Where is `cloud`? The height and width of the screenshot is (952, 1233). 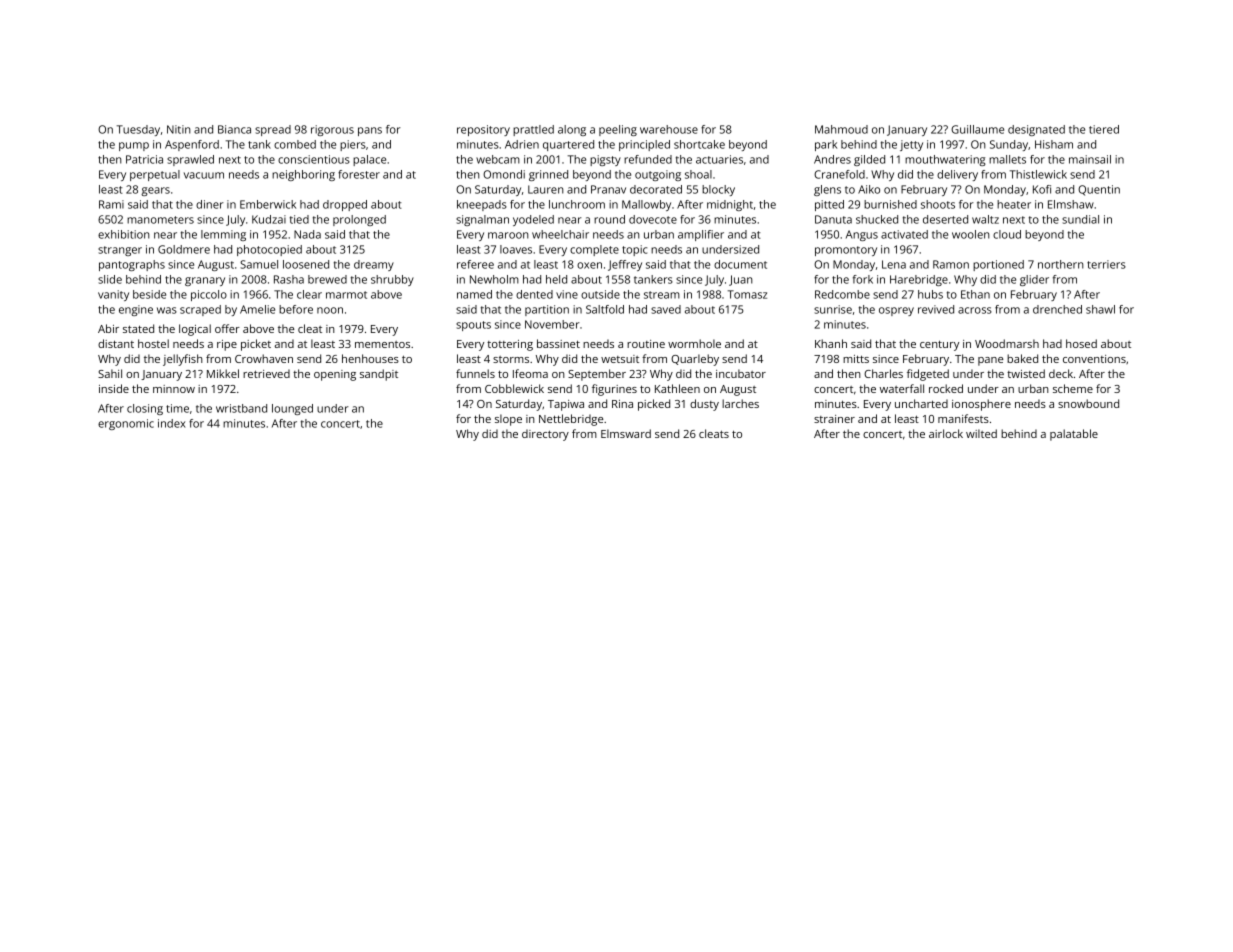 cloud is located at coordinates (1007, 234).
